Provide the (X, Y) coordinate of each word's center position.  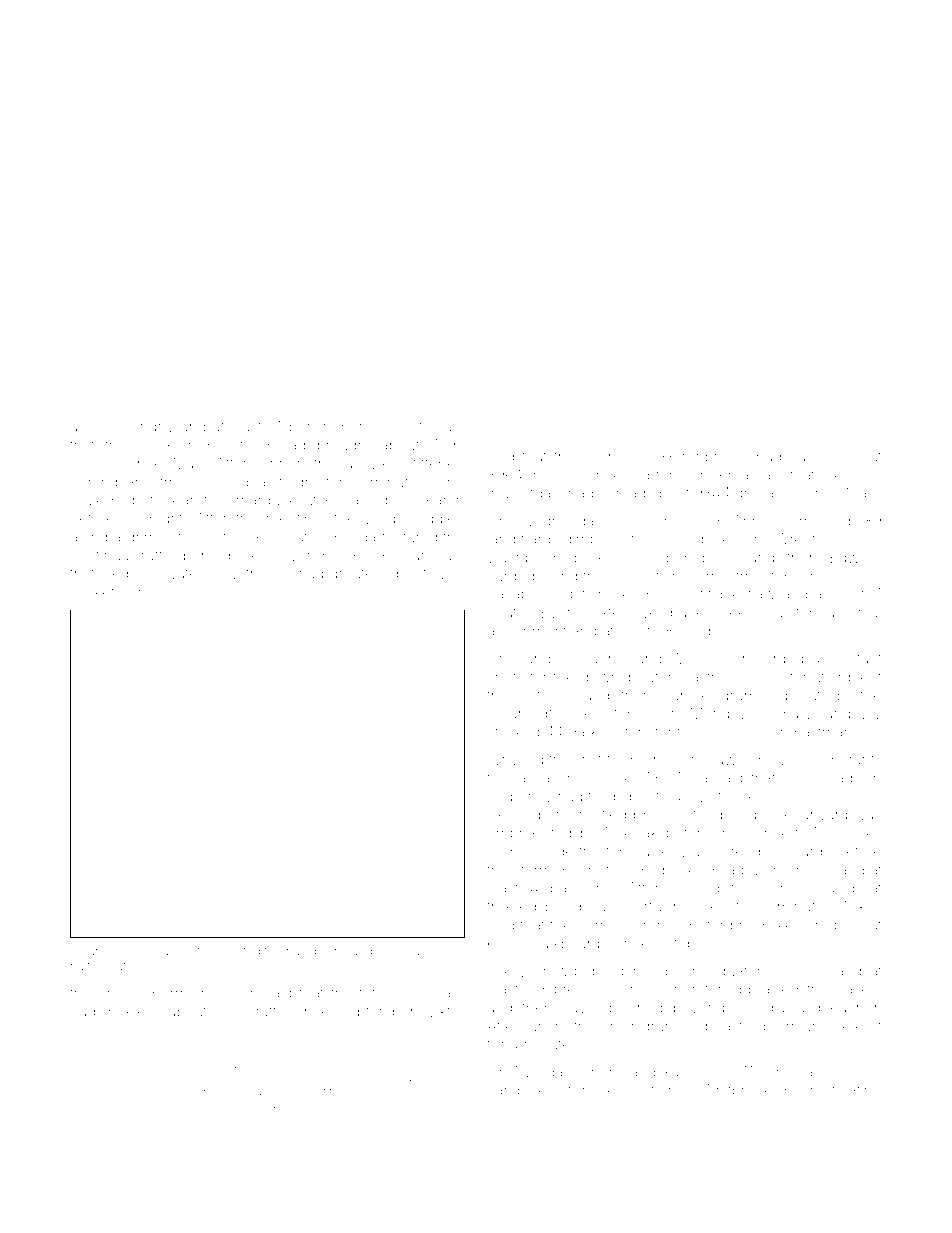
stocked (513, 732)
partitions (581, 889)
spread (622, 494)
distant (859, 658)
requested (232, 951)
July (183, 593)
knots (505, 677)
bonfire (690, 814)
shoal (155, 445)
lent (869, 677)
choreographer (118, 1107)
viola (865, 475)
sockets (96, 592)
